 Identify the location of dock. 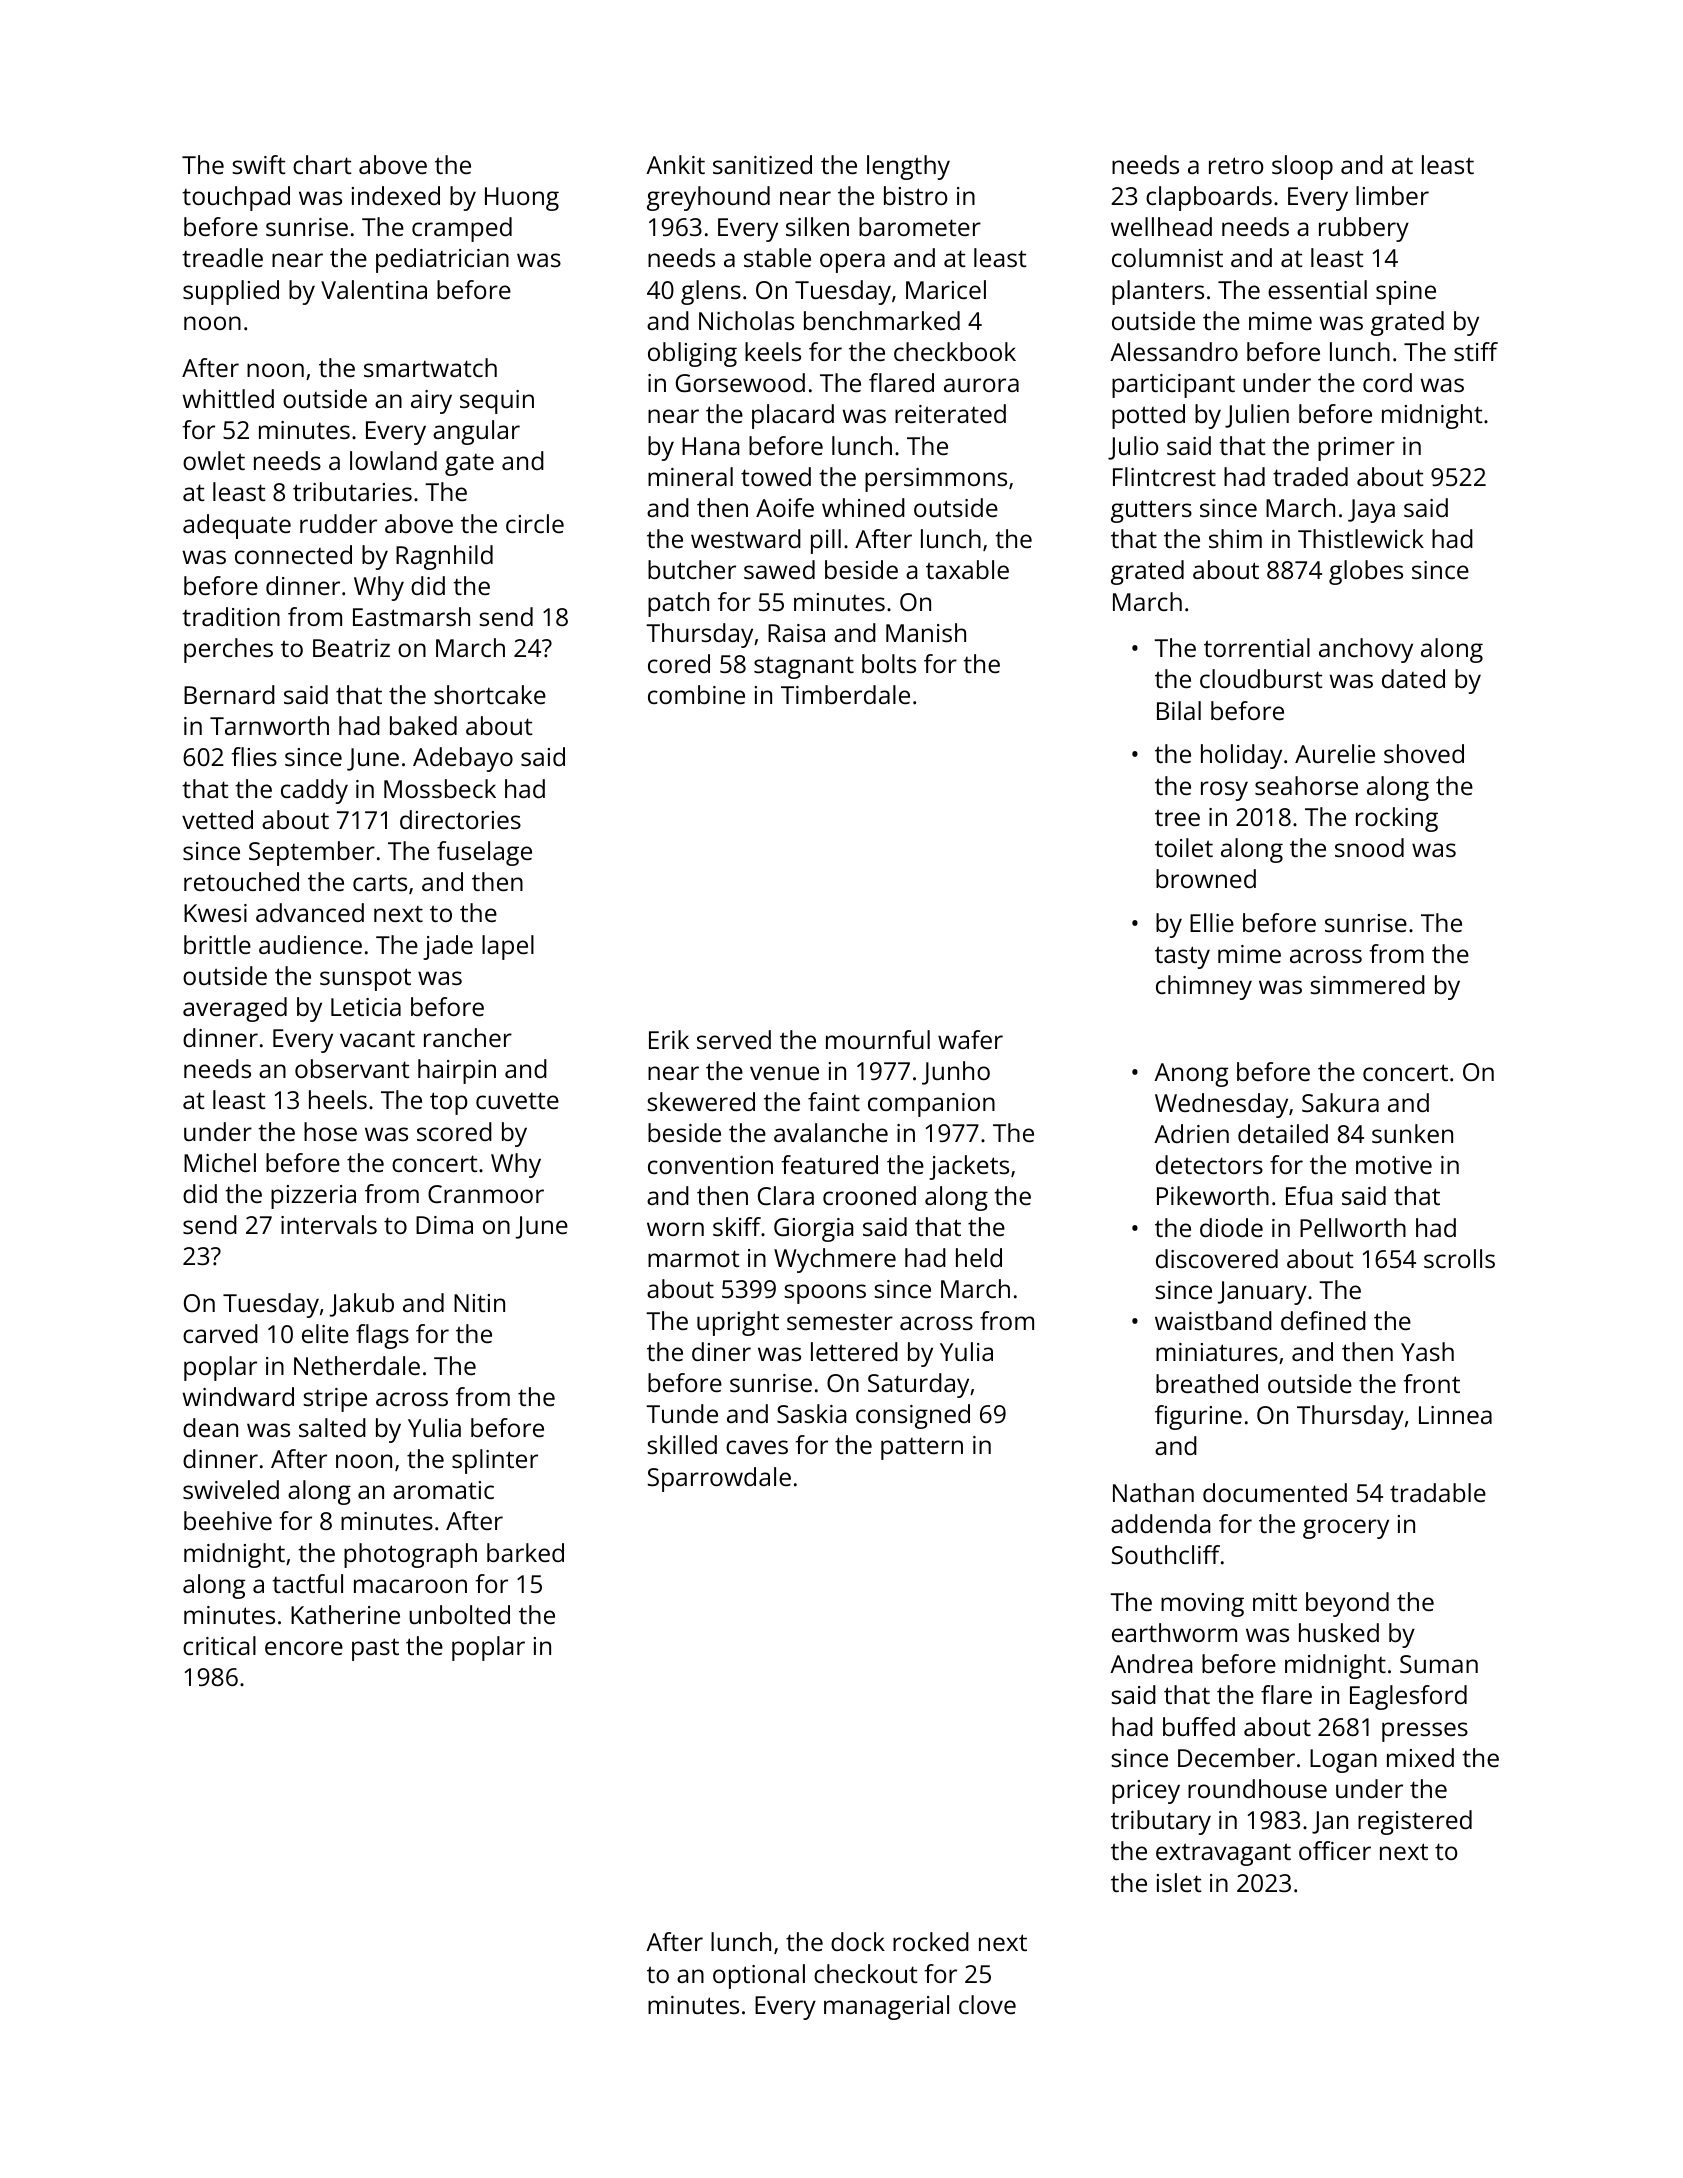
(858, 1941).
